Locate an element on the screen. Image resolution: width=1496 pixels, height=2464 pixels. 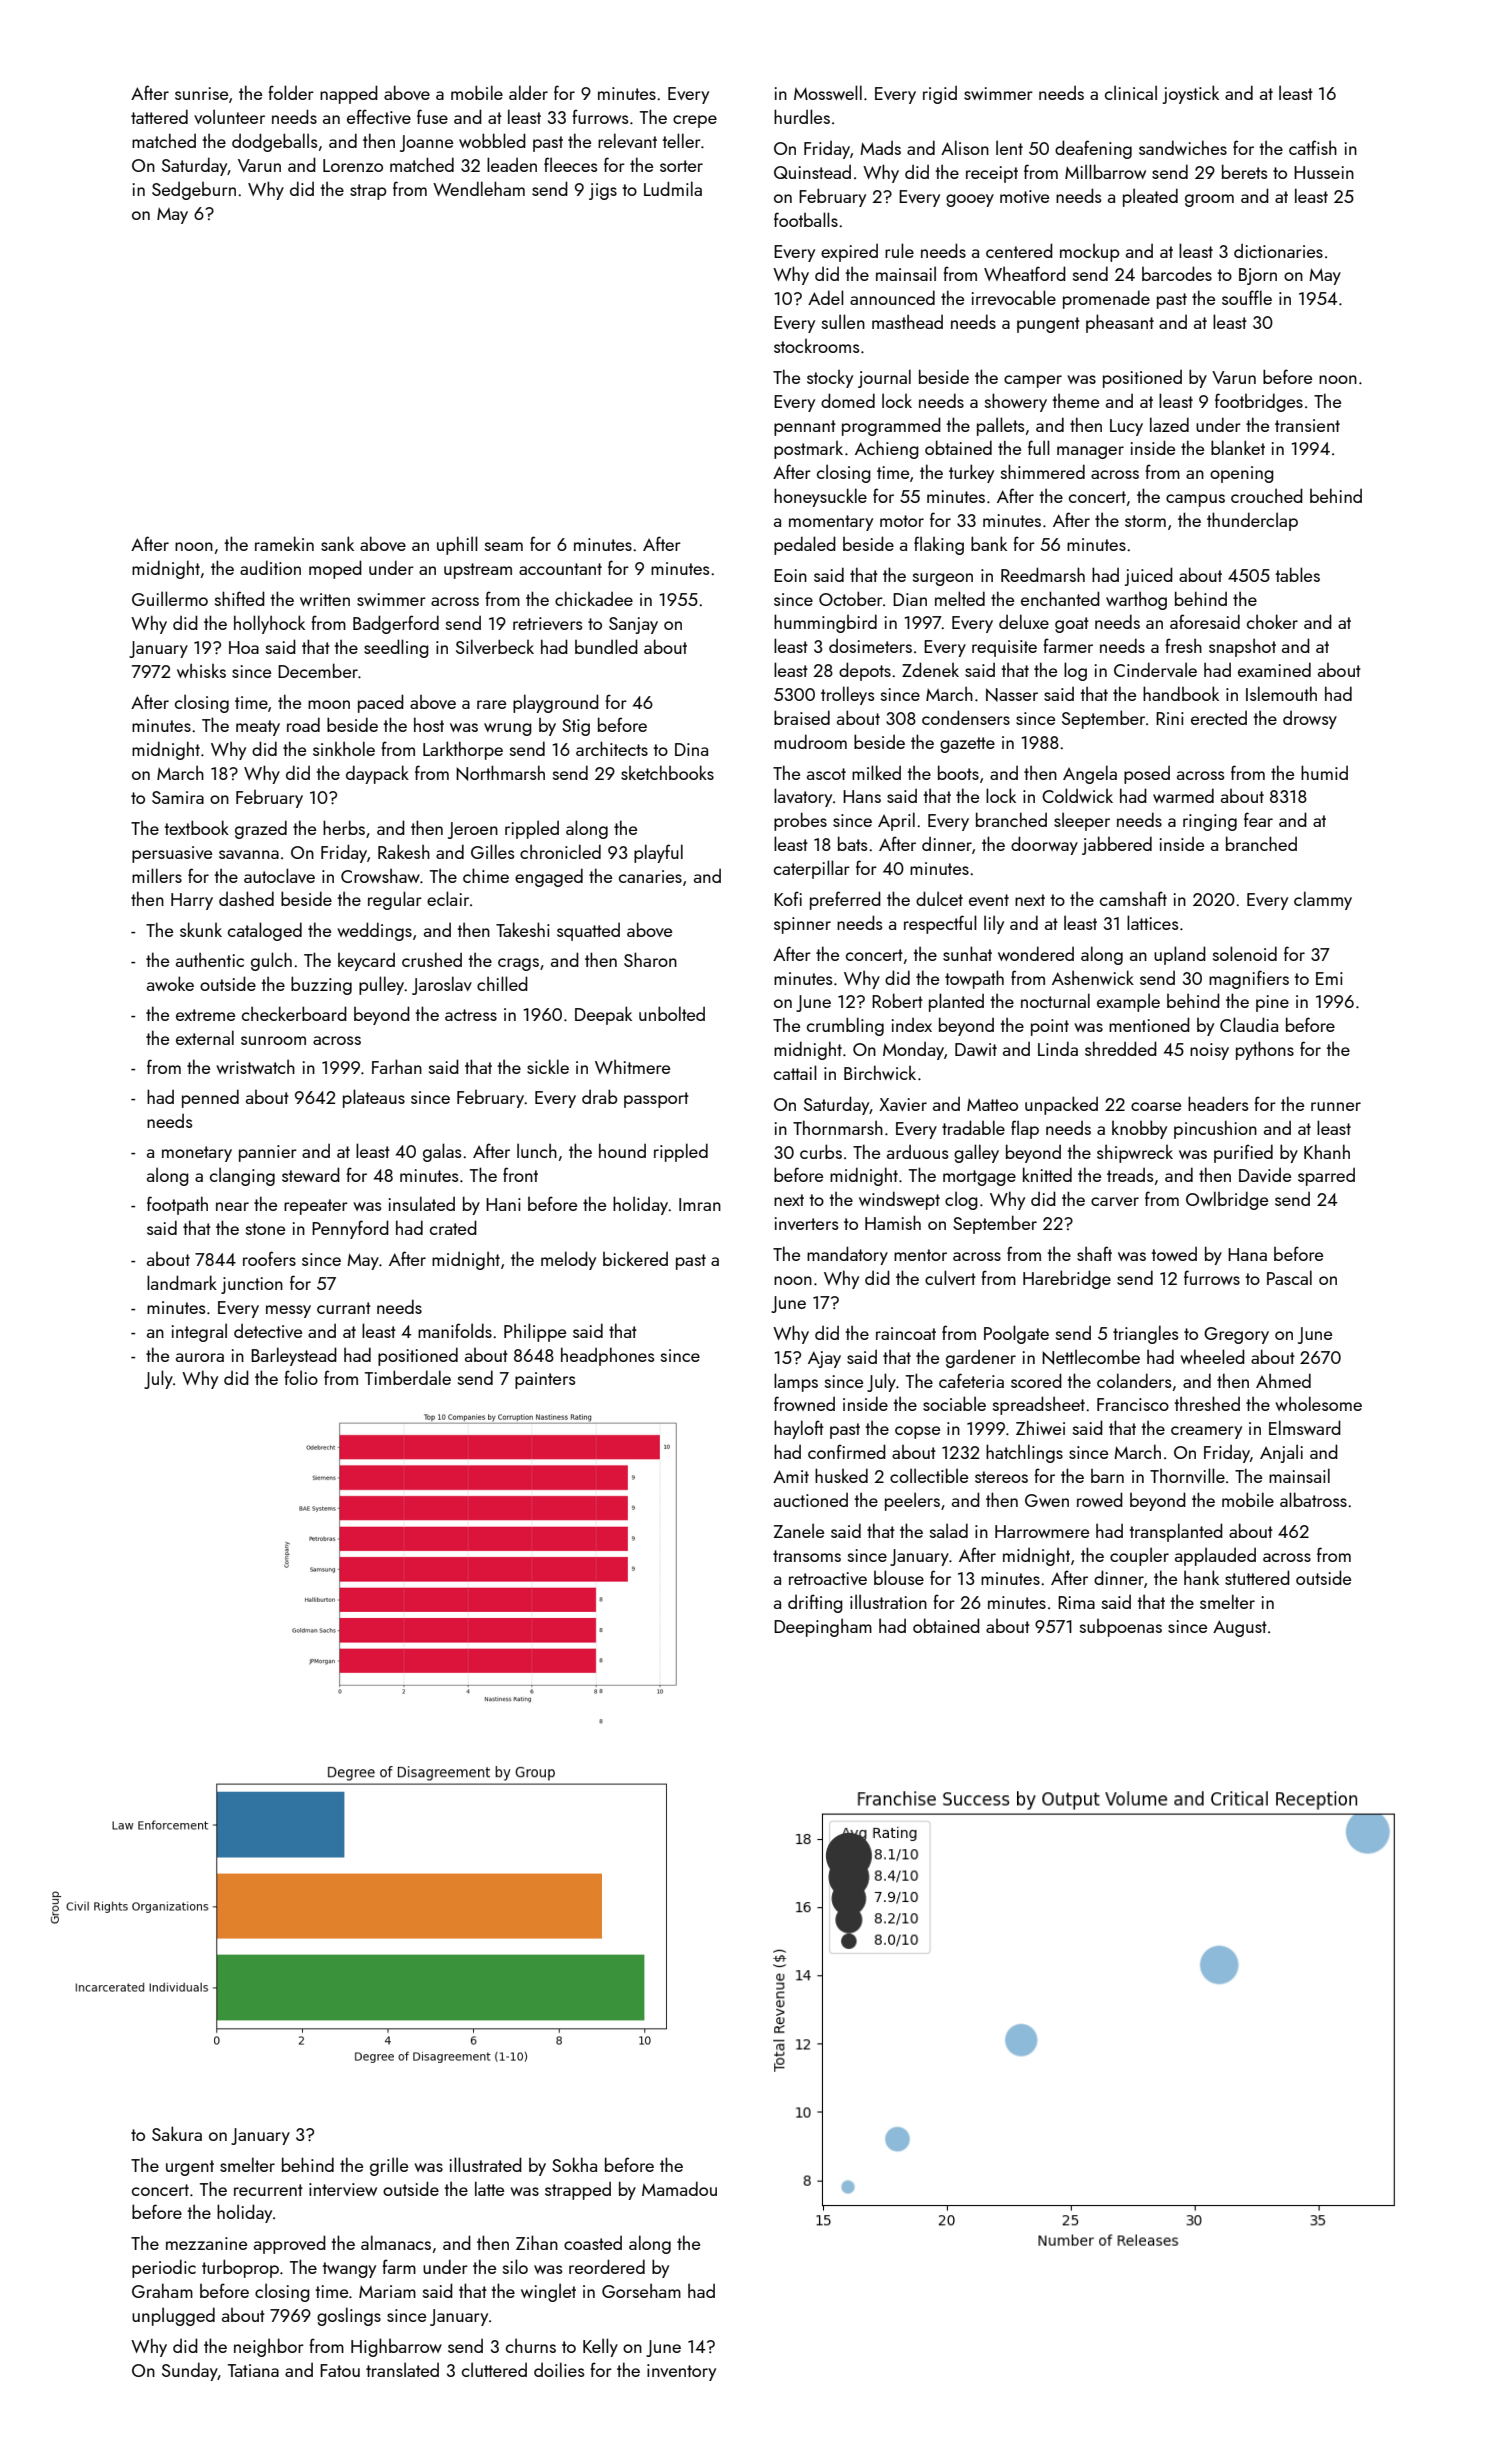
carver is located at coordinates (1115, 1201).
